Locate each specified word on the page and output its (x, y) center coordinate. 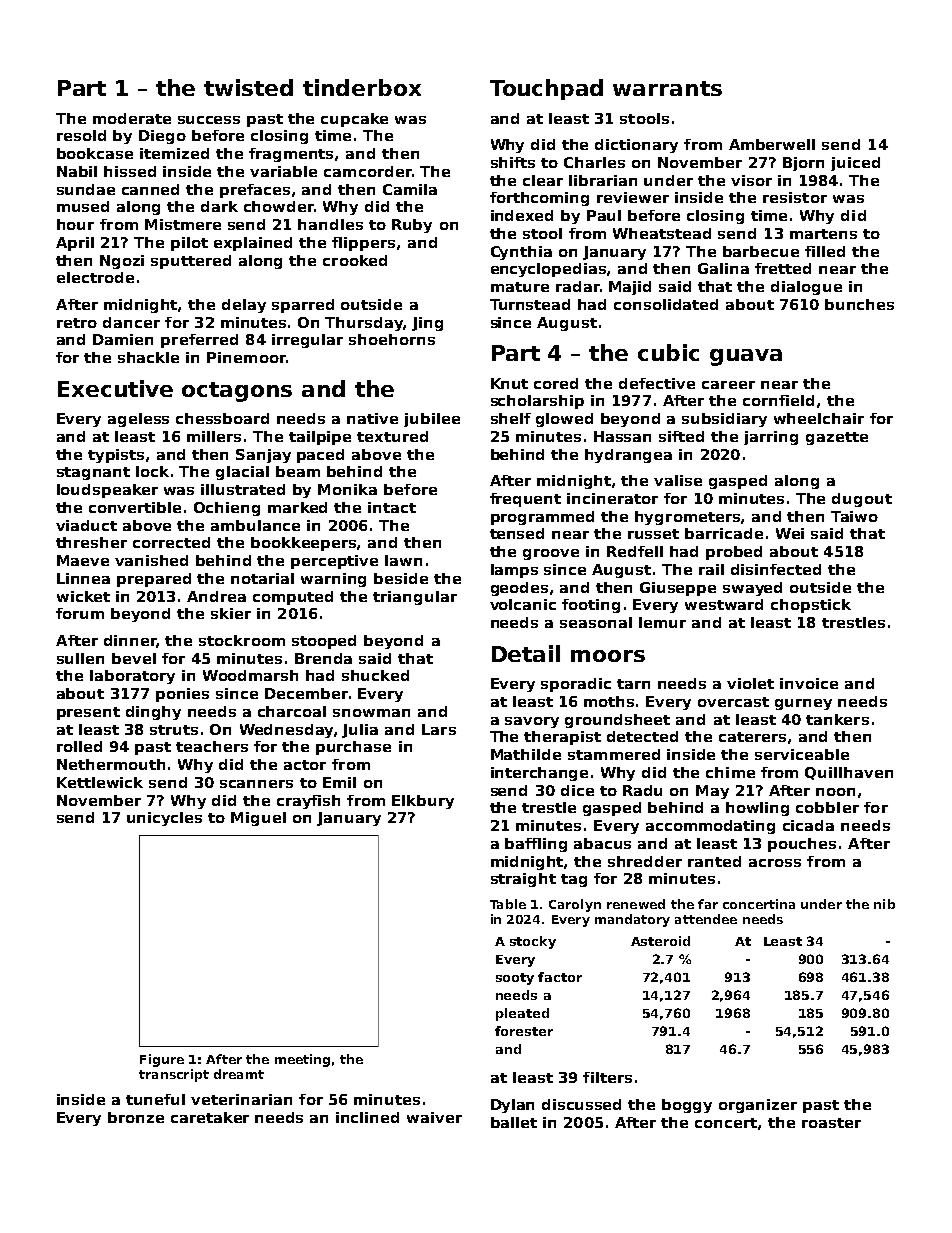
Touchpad (546, 89)
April (75, 244)
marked (297, 507)
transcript (174, 1075)
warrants (667, 88)
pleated (522, 1014)
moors (608, 656)
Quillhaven (849, 773)
